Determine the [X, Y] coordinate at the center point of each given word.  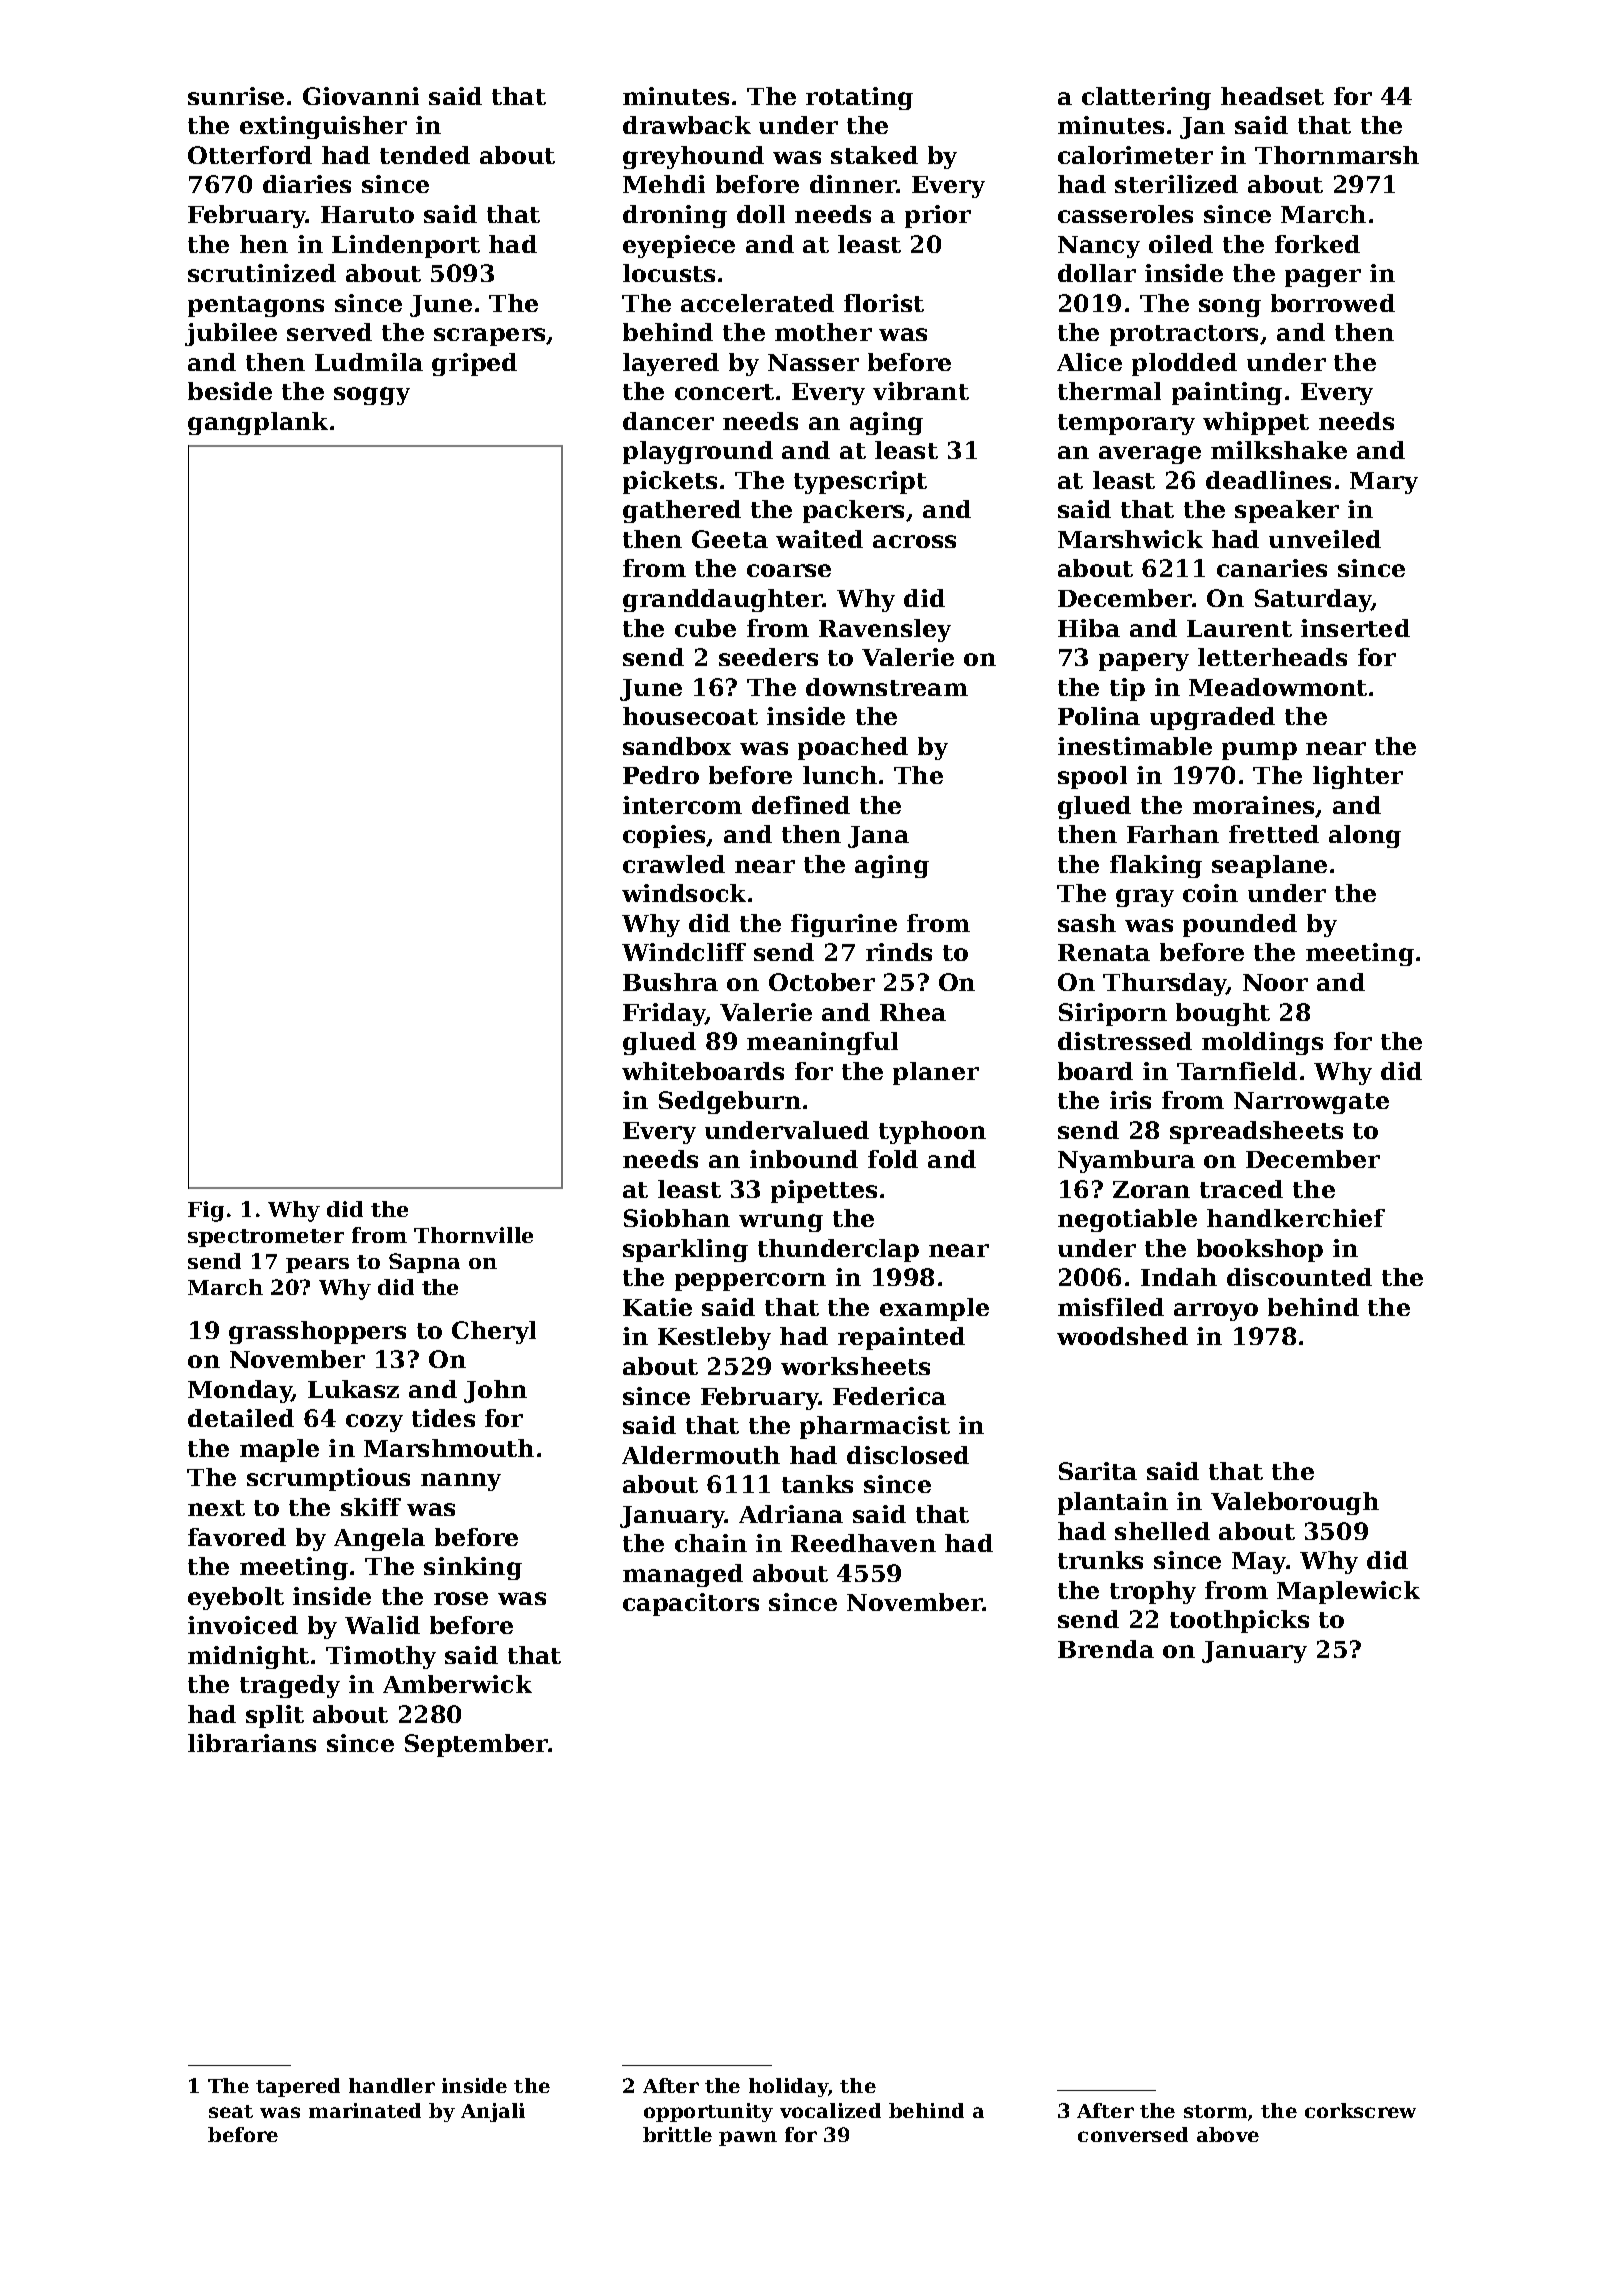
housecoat [690, 716]
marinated [365, 2110]
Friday [664, 1014]
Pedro [661, 775]
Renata [1104, 952]
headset [1272, 96]
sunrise [236, 96]
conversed [1133, 2134]
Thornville [473, 1235]
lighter [1358, 777]
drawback [687, 125]
